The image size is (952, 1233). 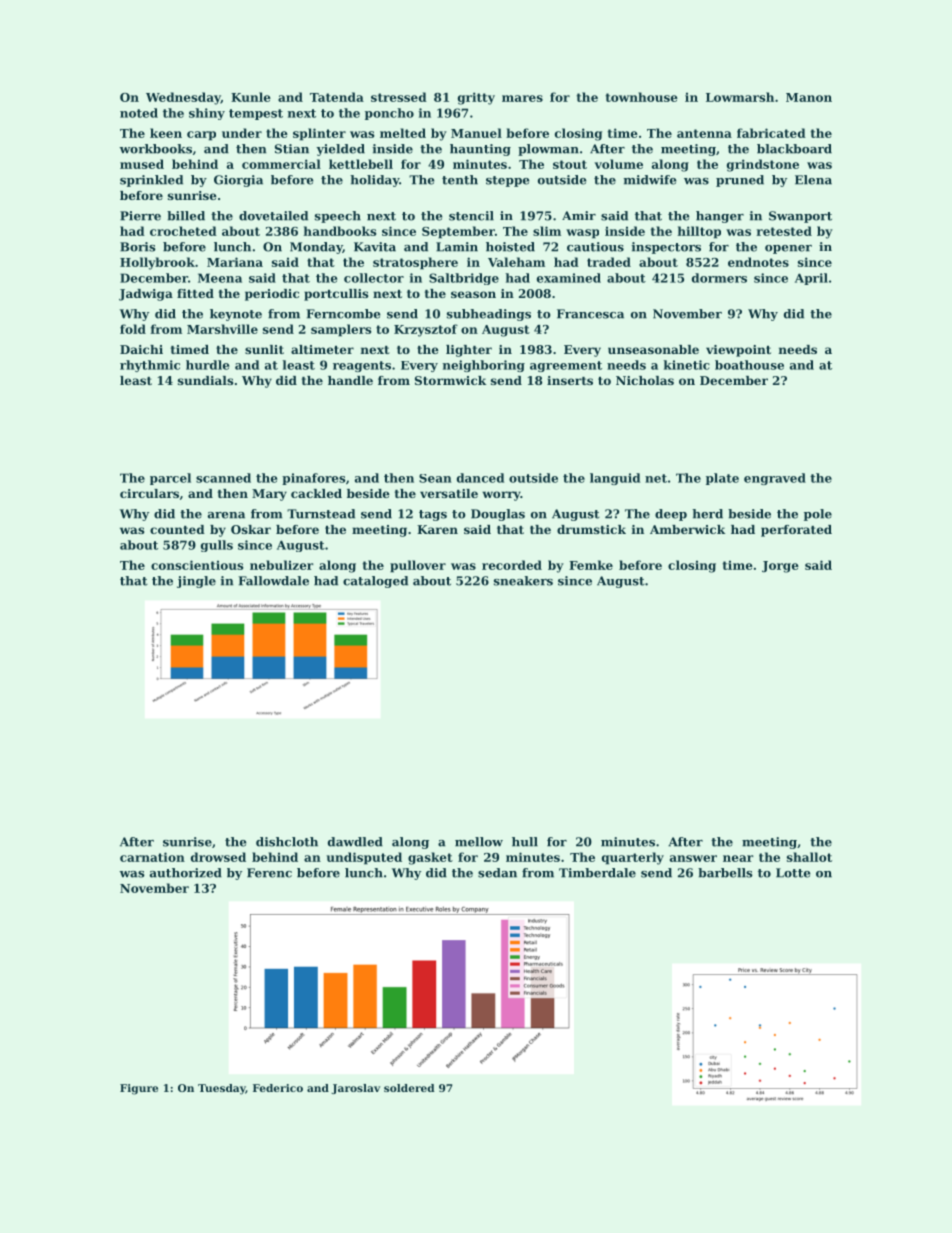 What do you see at coordinates (337, 97) in the image?
I see `Tatenda` at bounding box center [337, 97].
